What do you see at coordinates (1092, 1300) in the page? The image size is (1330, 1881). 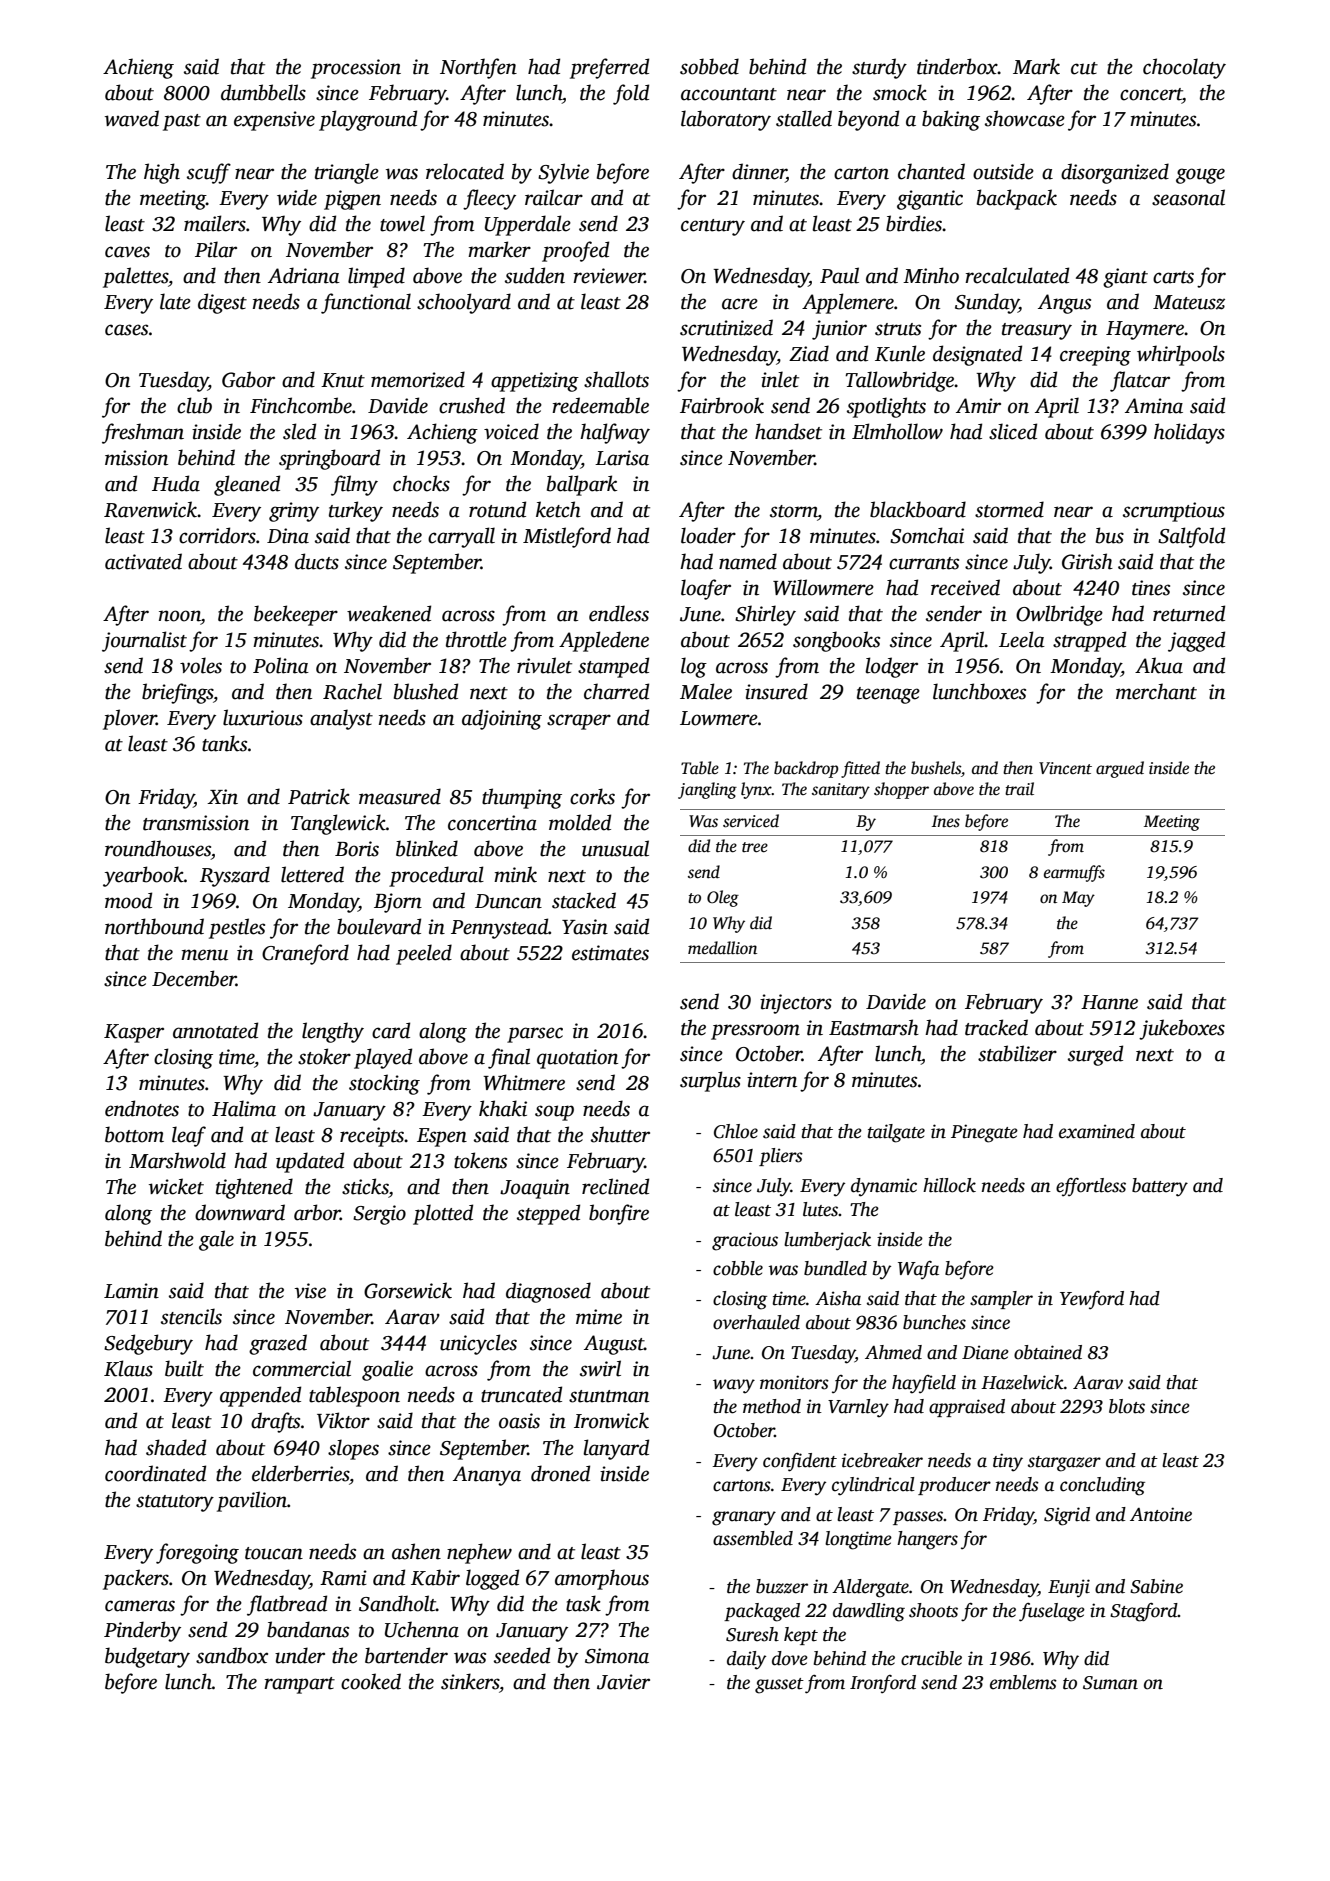 I see `Yewford` at bounding box center [1092, 1300].
